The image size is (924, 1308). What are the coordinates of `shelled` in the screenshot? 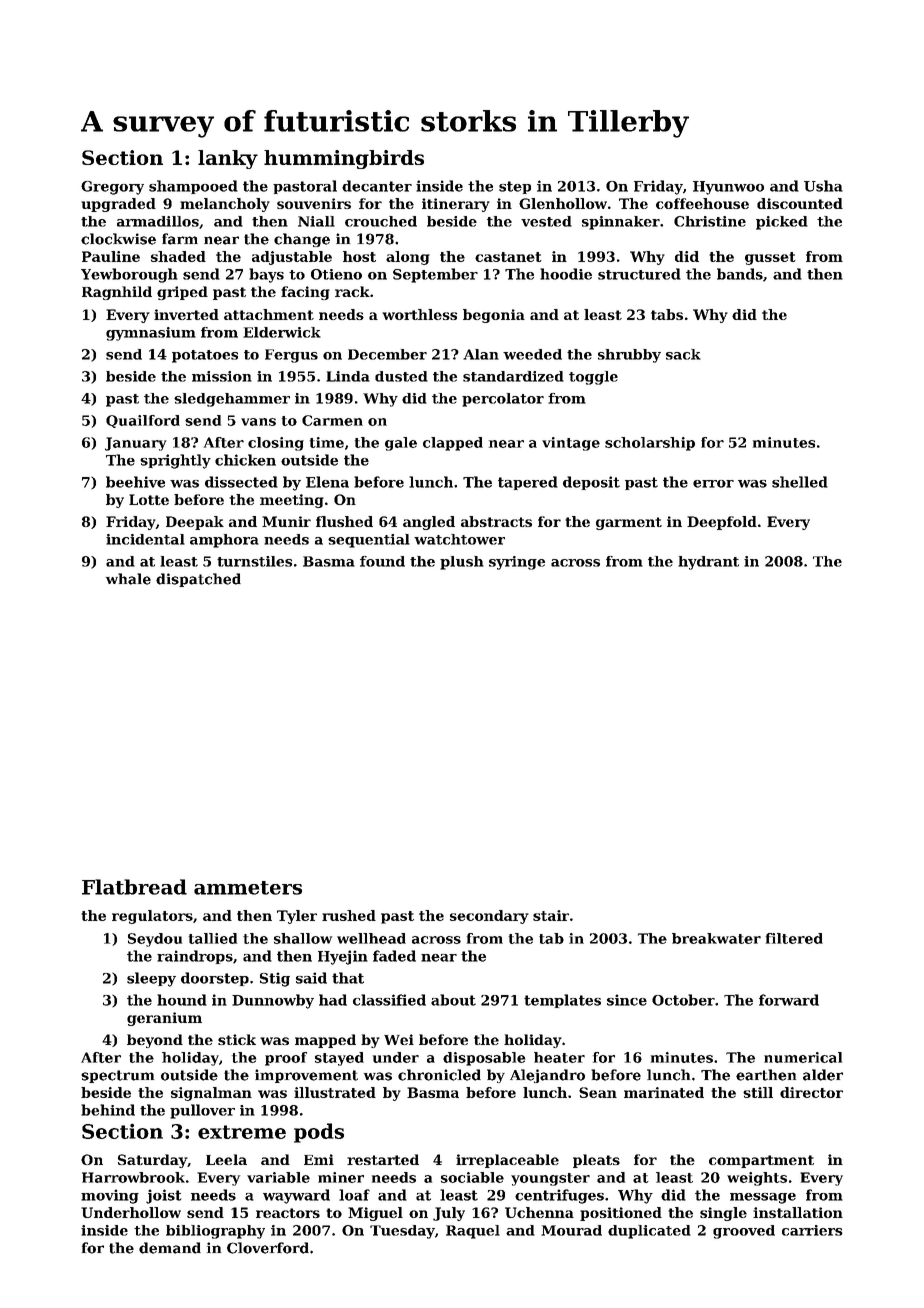 It's located at (800, 482).
